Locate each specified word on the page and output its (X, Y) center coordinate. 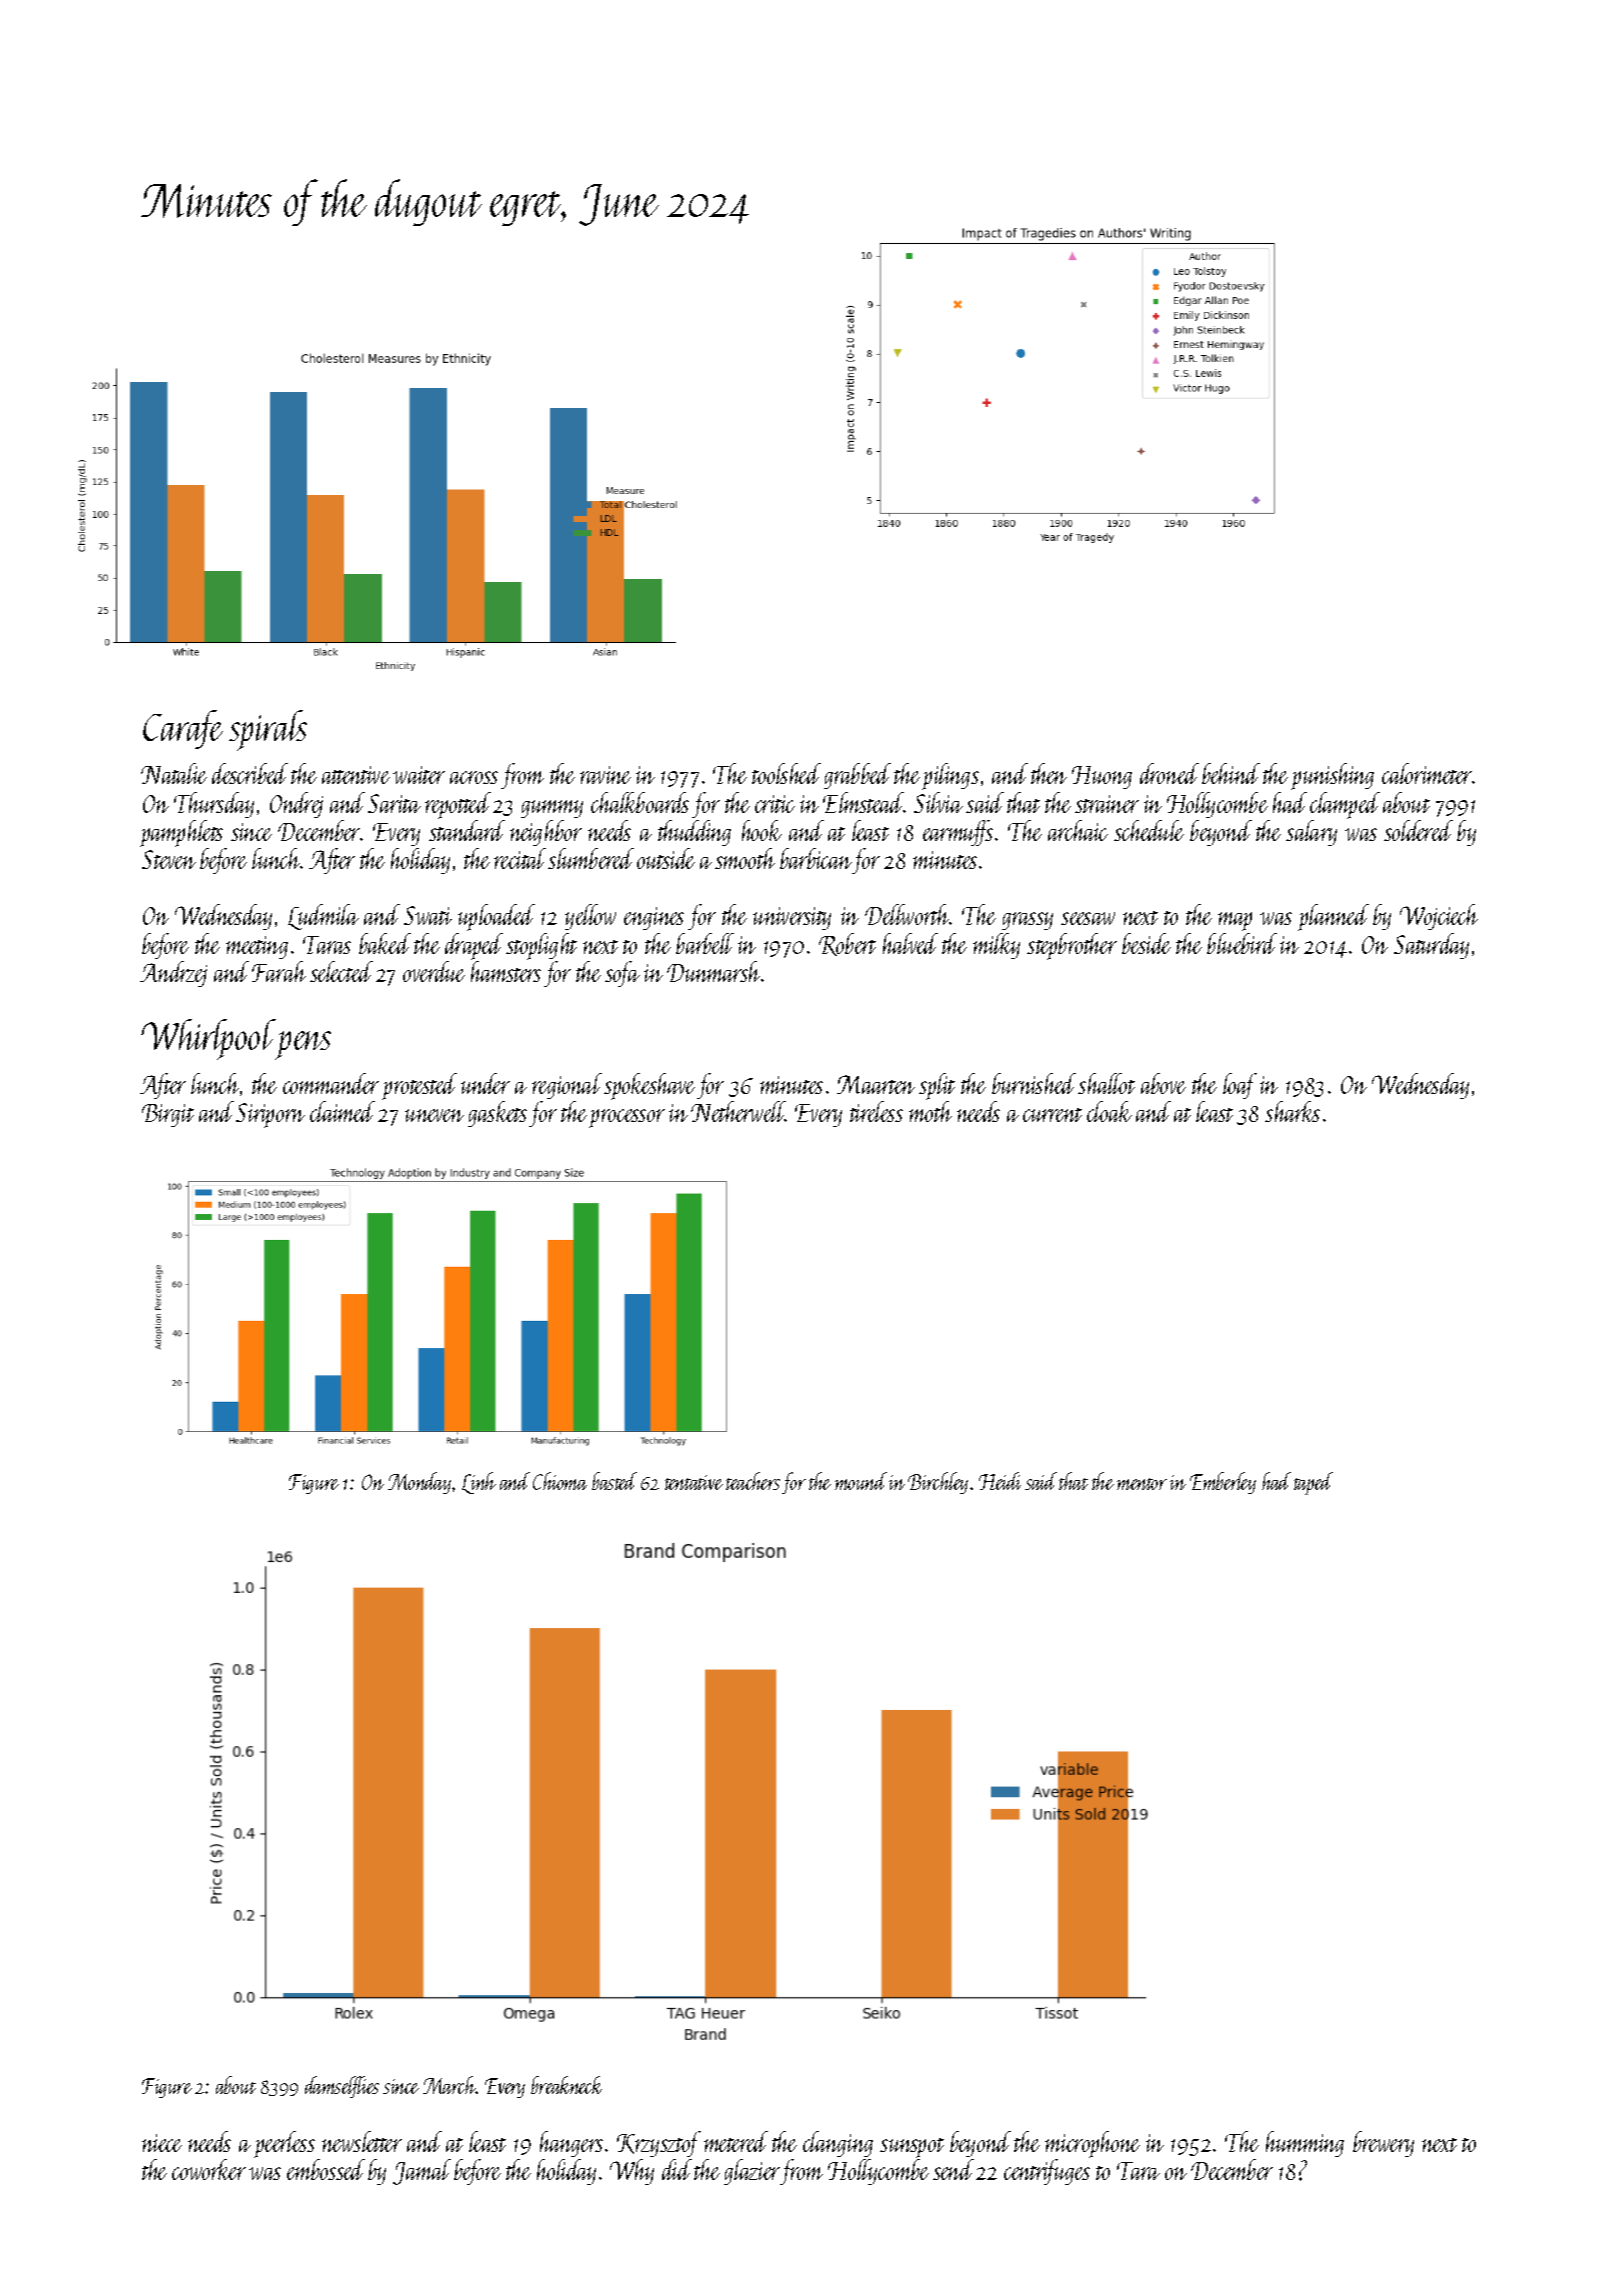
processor (627, 1118)
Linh (479, 1483)
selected (341, 971)
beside (1146, 943)
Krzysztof (659, 2144)
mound (861, 1481)
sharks (1292, 1111)
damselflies (342, 2087)
